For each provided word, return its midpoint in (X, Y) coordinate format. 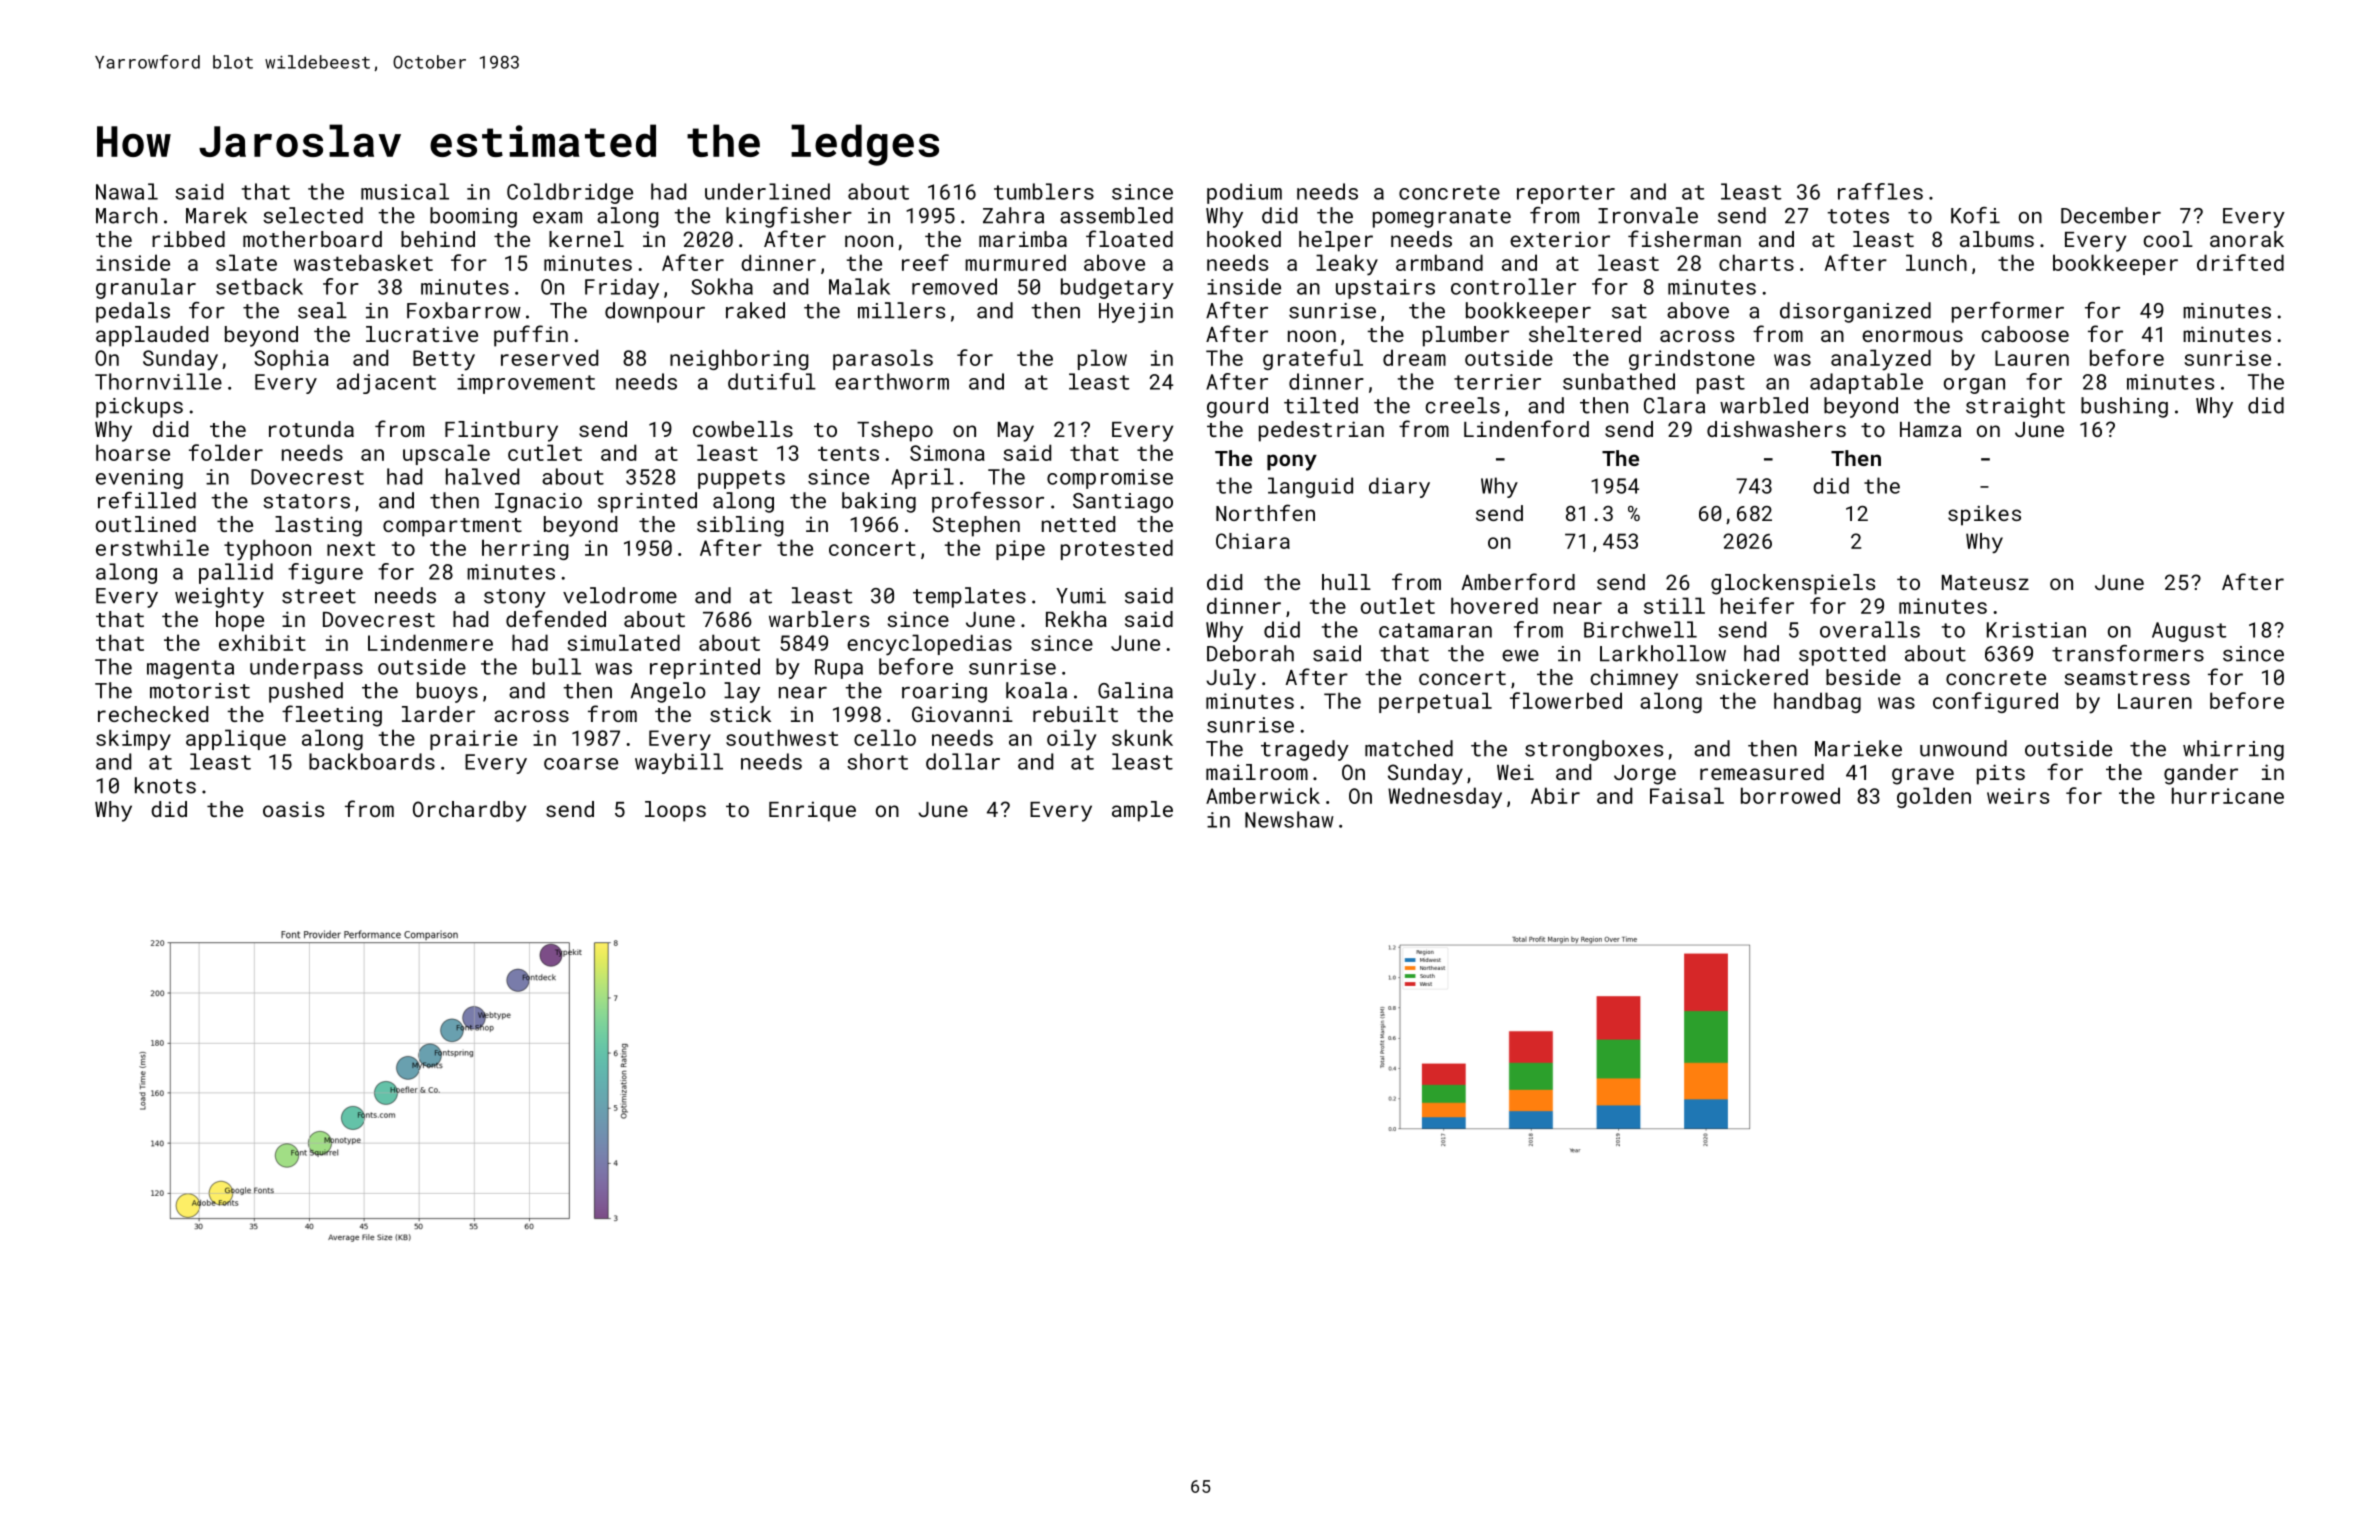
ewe (1520, 656)
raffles (1880, 191)
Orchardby (469, 811)
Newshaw (1289, 819)
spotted (1842, 655)
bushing (2124, 407)
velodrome (620, 595)
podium (1244, 193)
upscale (446, 454)
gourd (1237, 407)
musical (405, 191)
